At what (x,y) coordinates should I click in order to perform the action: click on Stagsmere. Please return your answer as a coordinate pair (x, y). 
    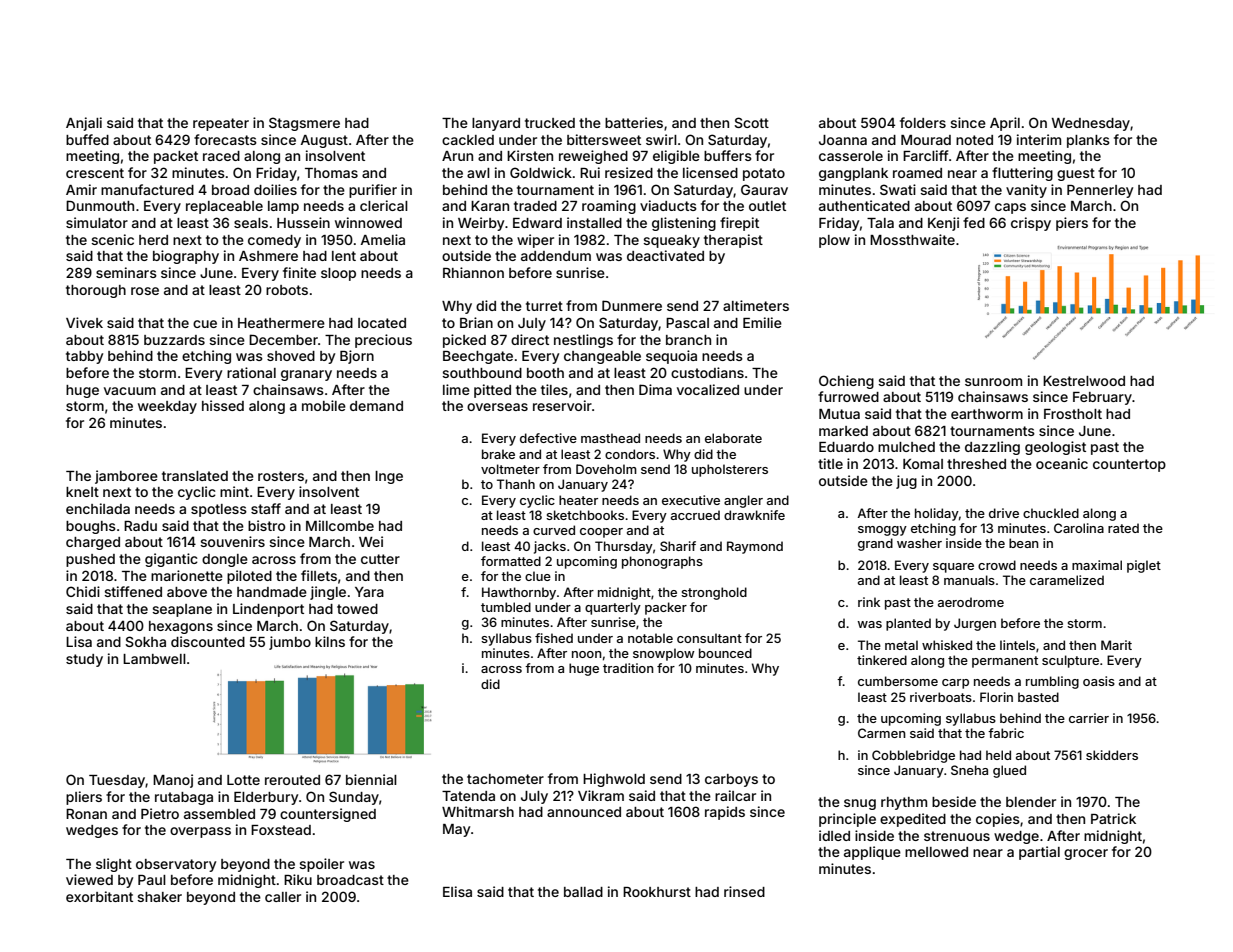
    Looking at the image, I should click on (304, 124).
